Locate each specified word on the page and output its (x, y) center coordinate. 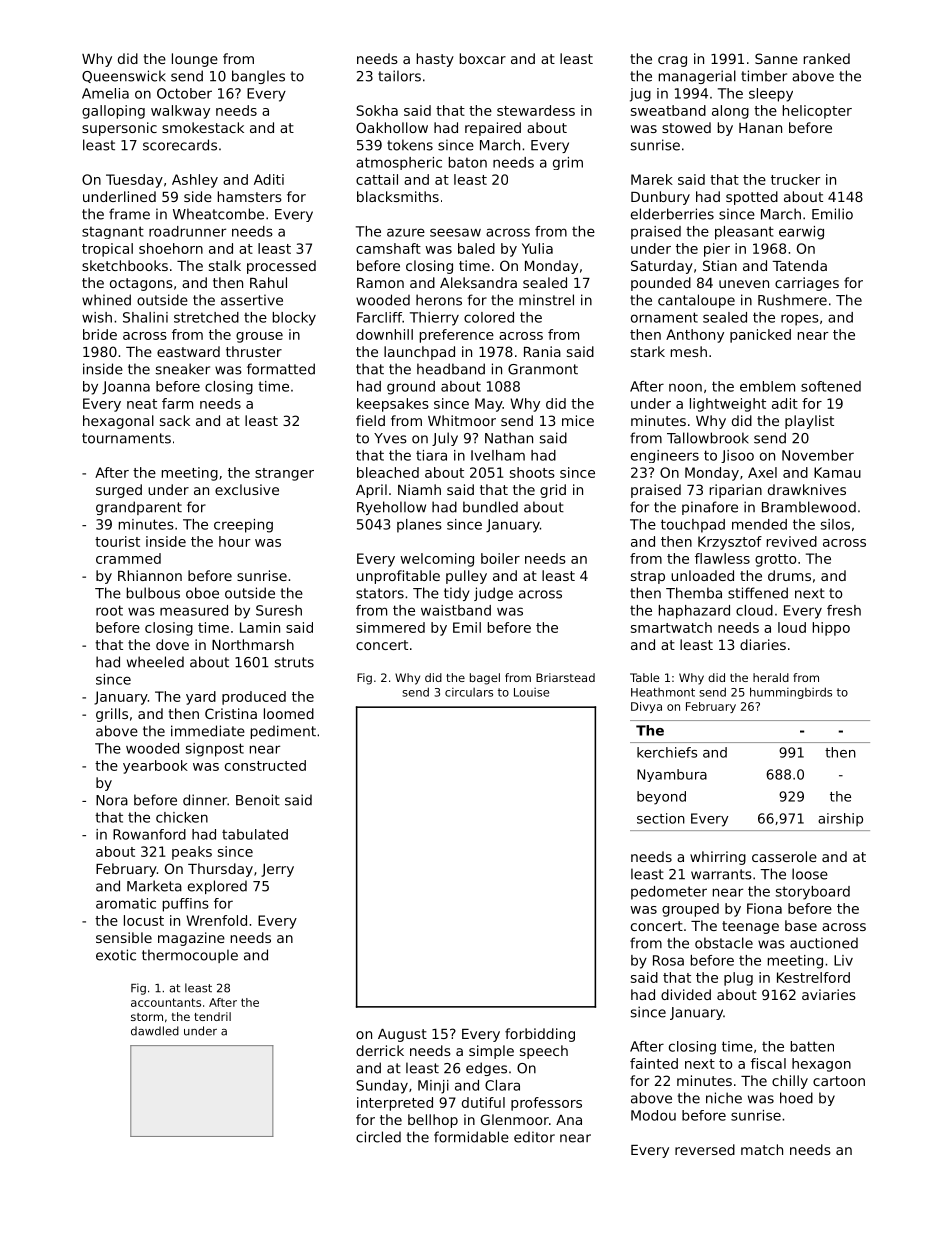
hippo (831, 629)
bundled (490, 507)
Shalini (145, 317)
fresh (844, 610)
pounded (661, 284)
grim (568, 163)
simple (491, 1052)
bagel (485, 679)
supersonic (119, 129)
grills (112, 715)
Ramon (380, 283)
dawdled (155, 1031)
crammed (128, 558)
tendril (212, 1016)
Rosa (668, 960)
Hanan (760, 128)
